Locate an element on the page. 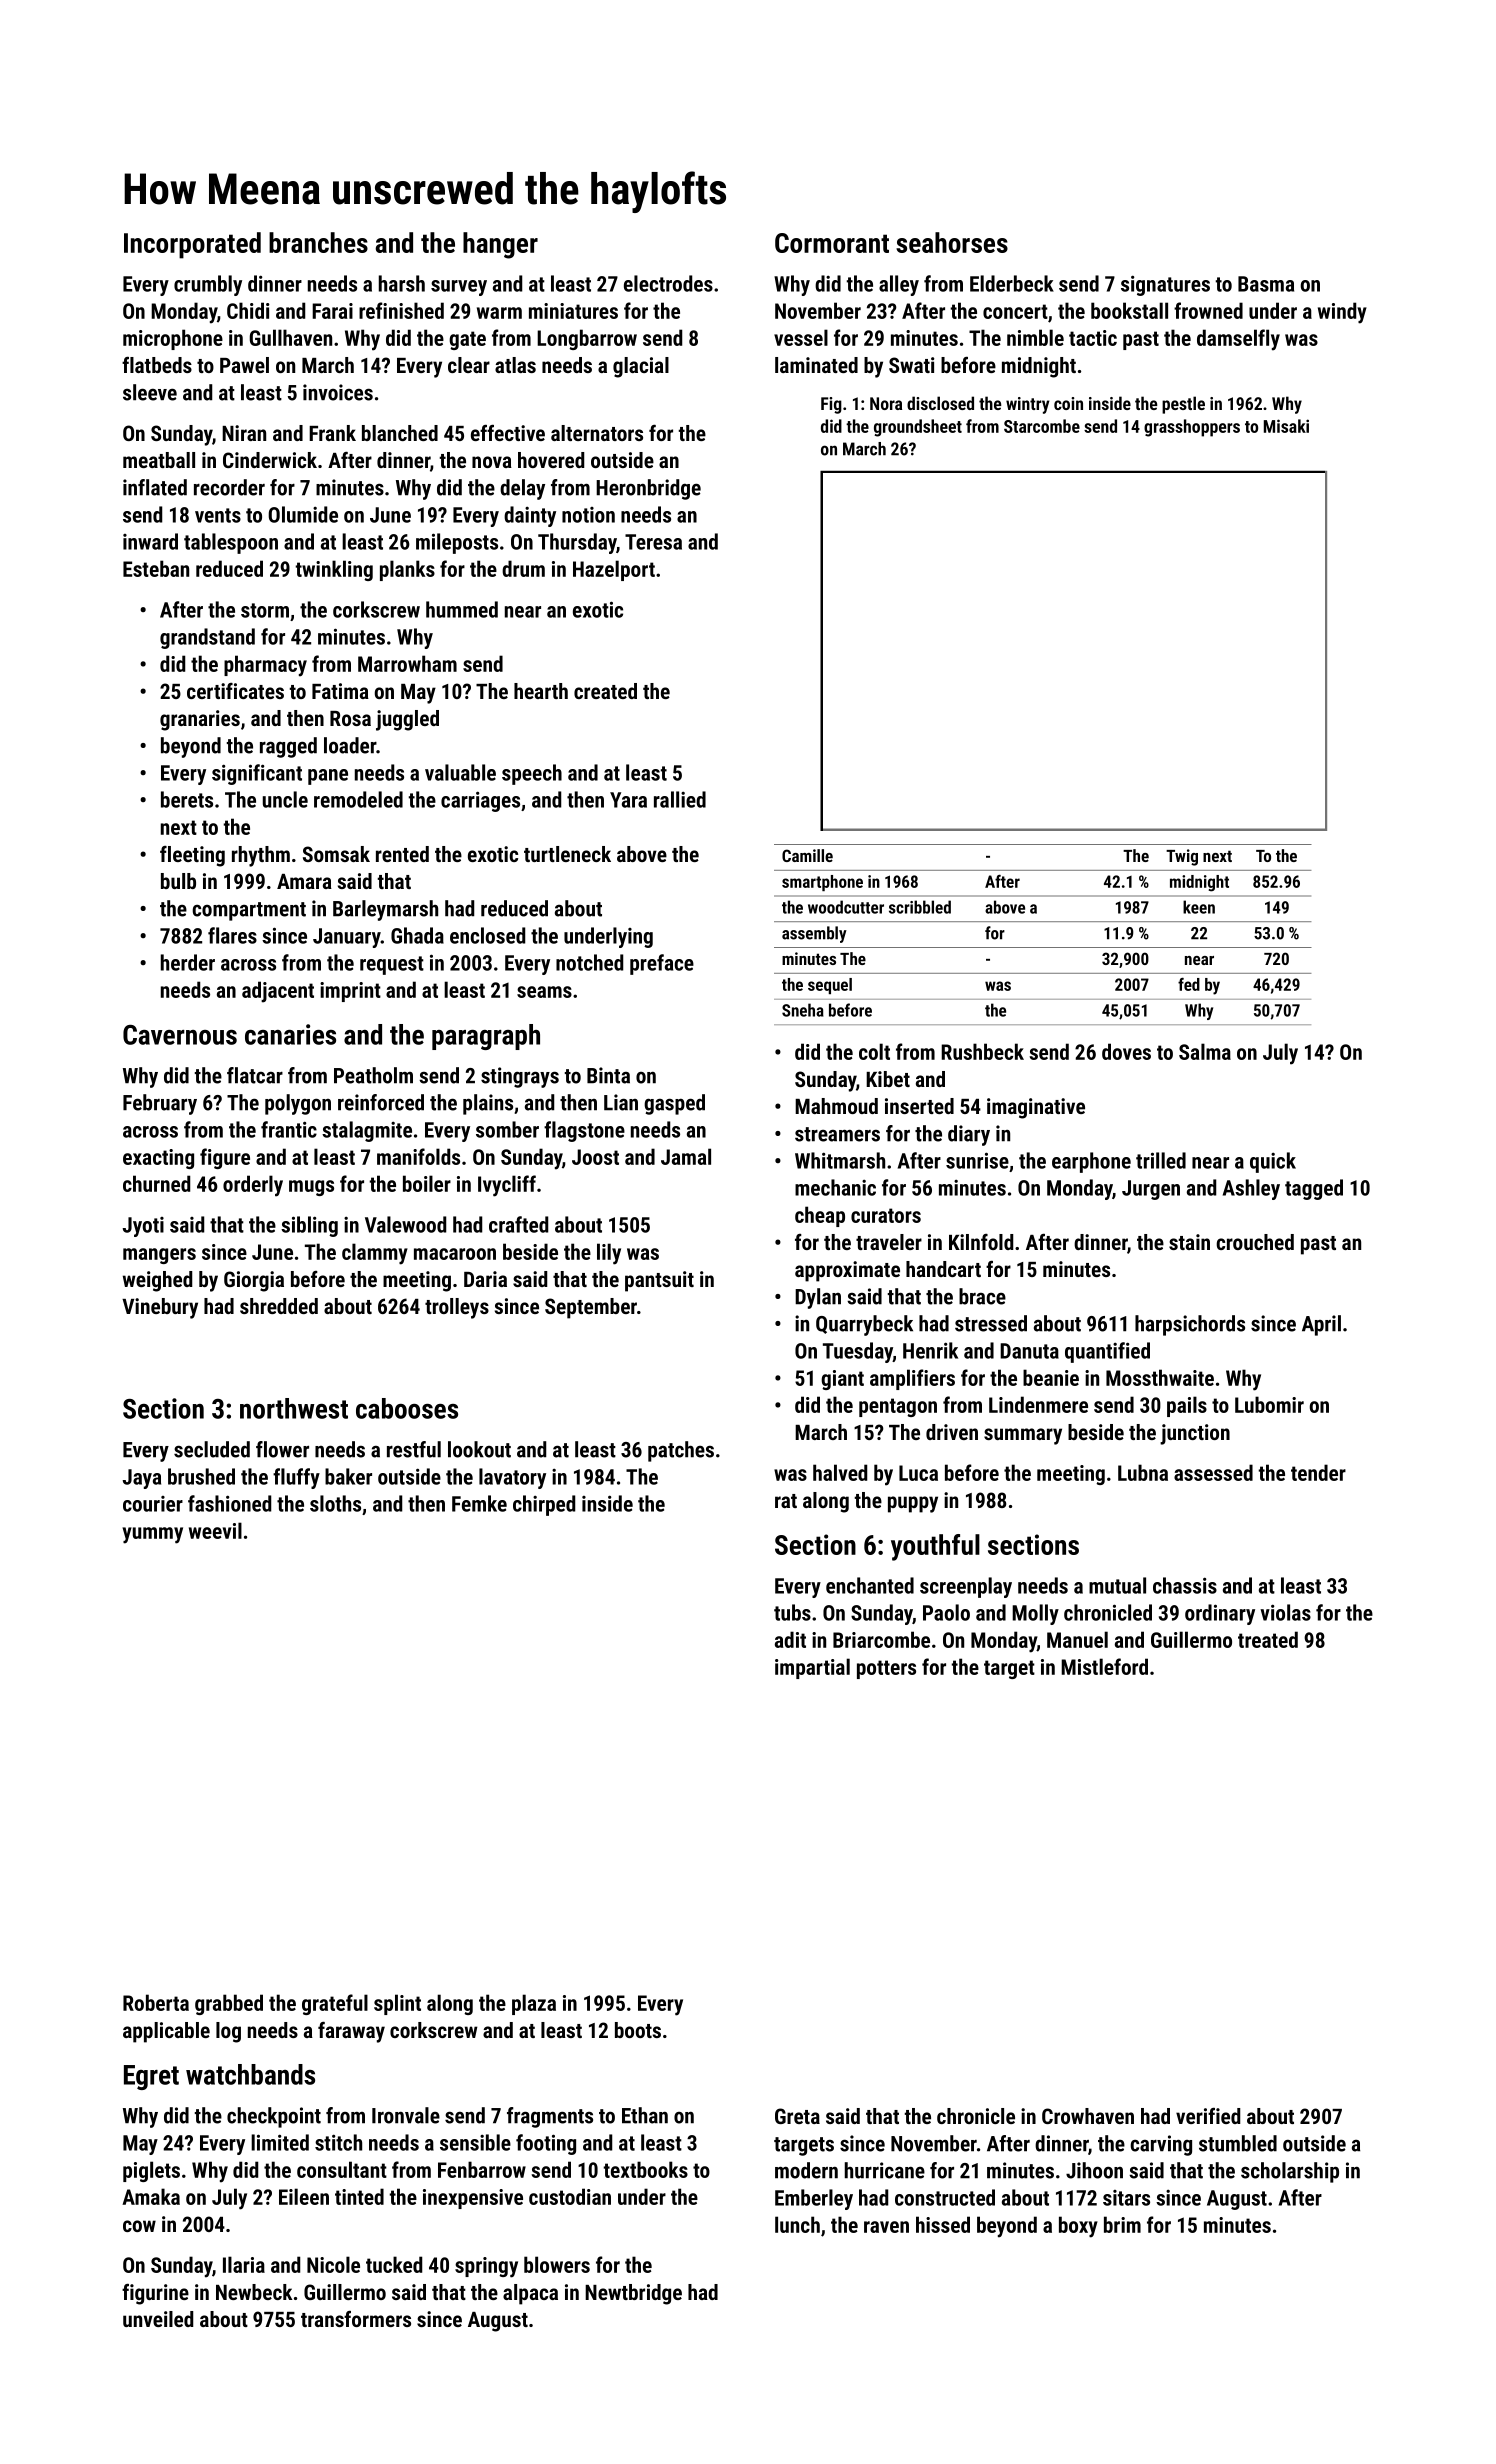 Image resolution: width=1496 pixels, height=2464 pixels. Camille is located at coordinates (807, 855).
